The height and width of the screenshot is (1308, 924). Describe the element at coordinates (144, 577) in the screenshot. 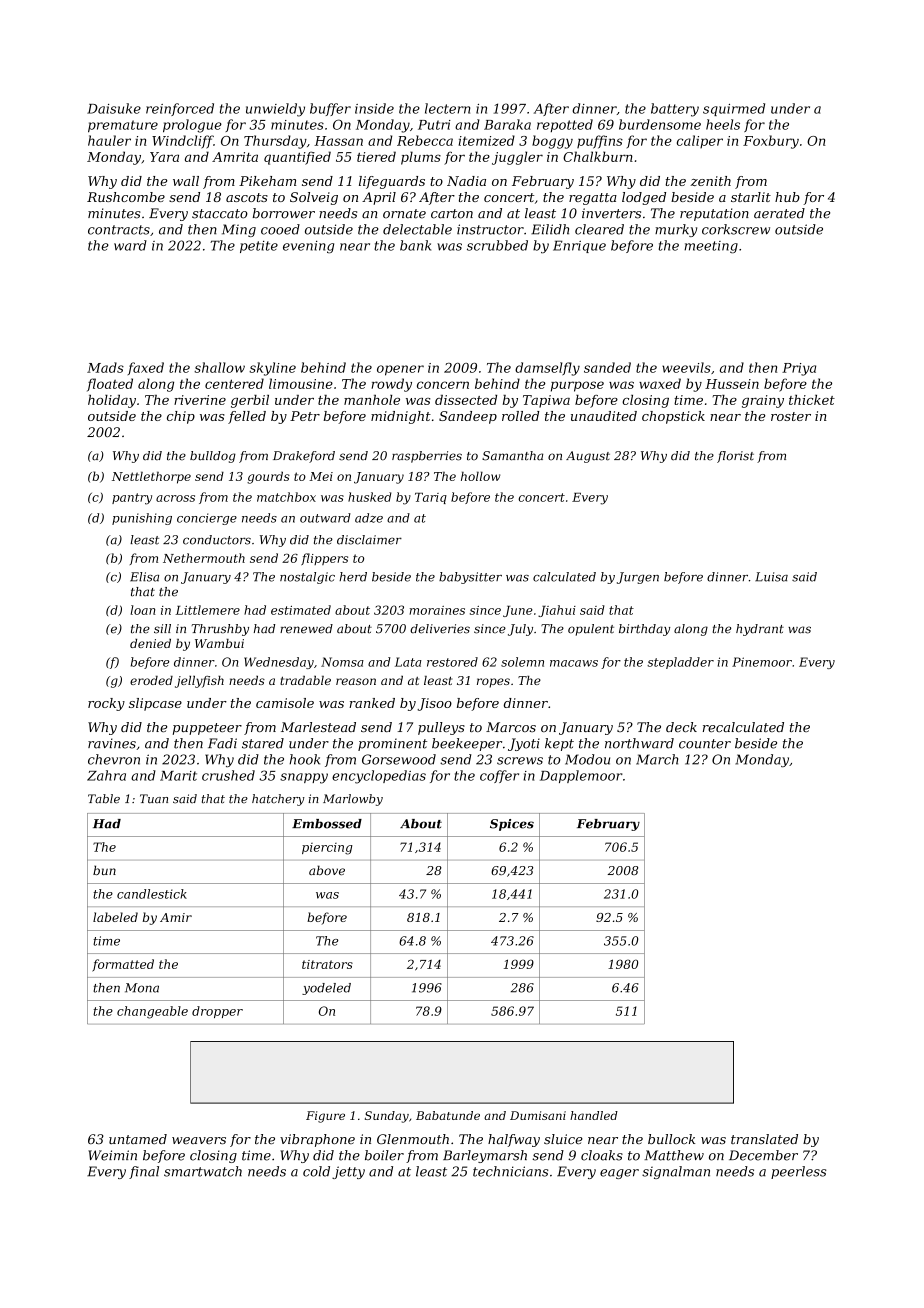

I see `Elisa` at that location.
